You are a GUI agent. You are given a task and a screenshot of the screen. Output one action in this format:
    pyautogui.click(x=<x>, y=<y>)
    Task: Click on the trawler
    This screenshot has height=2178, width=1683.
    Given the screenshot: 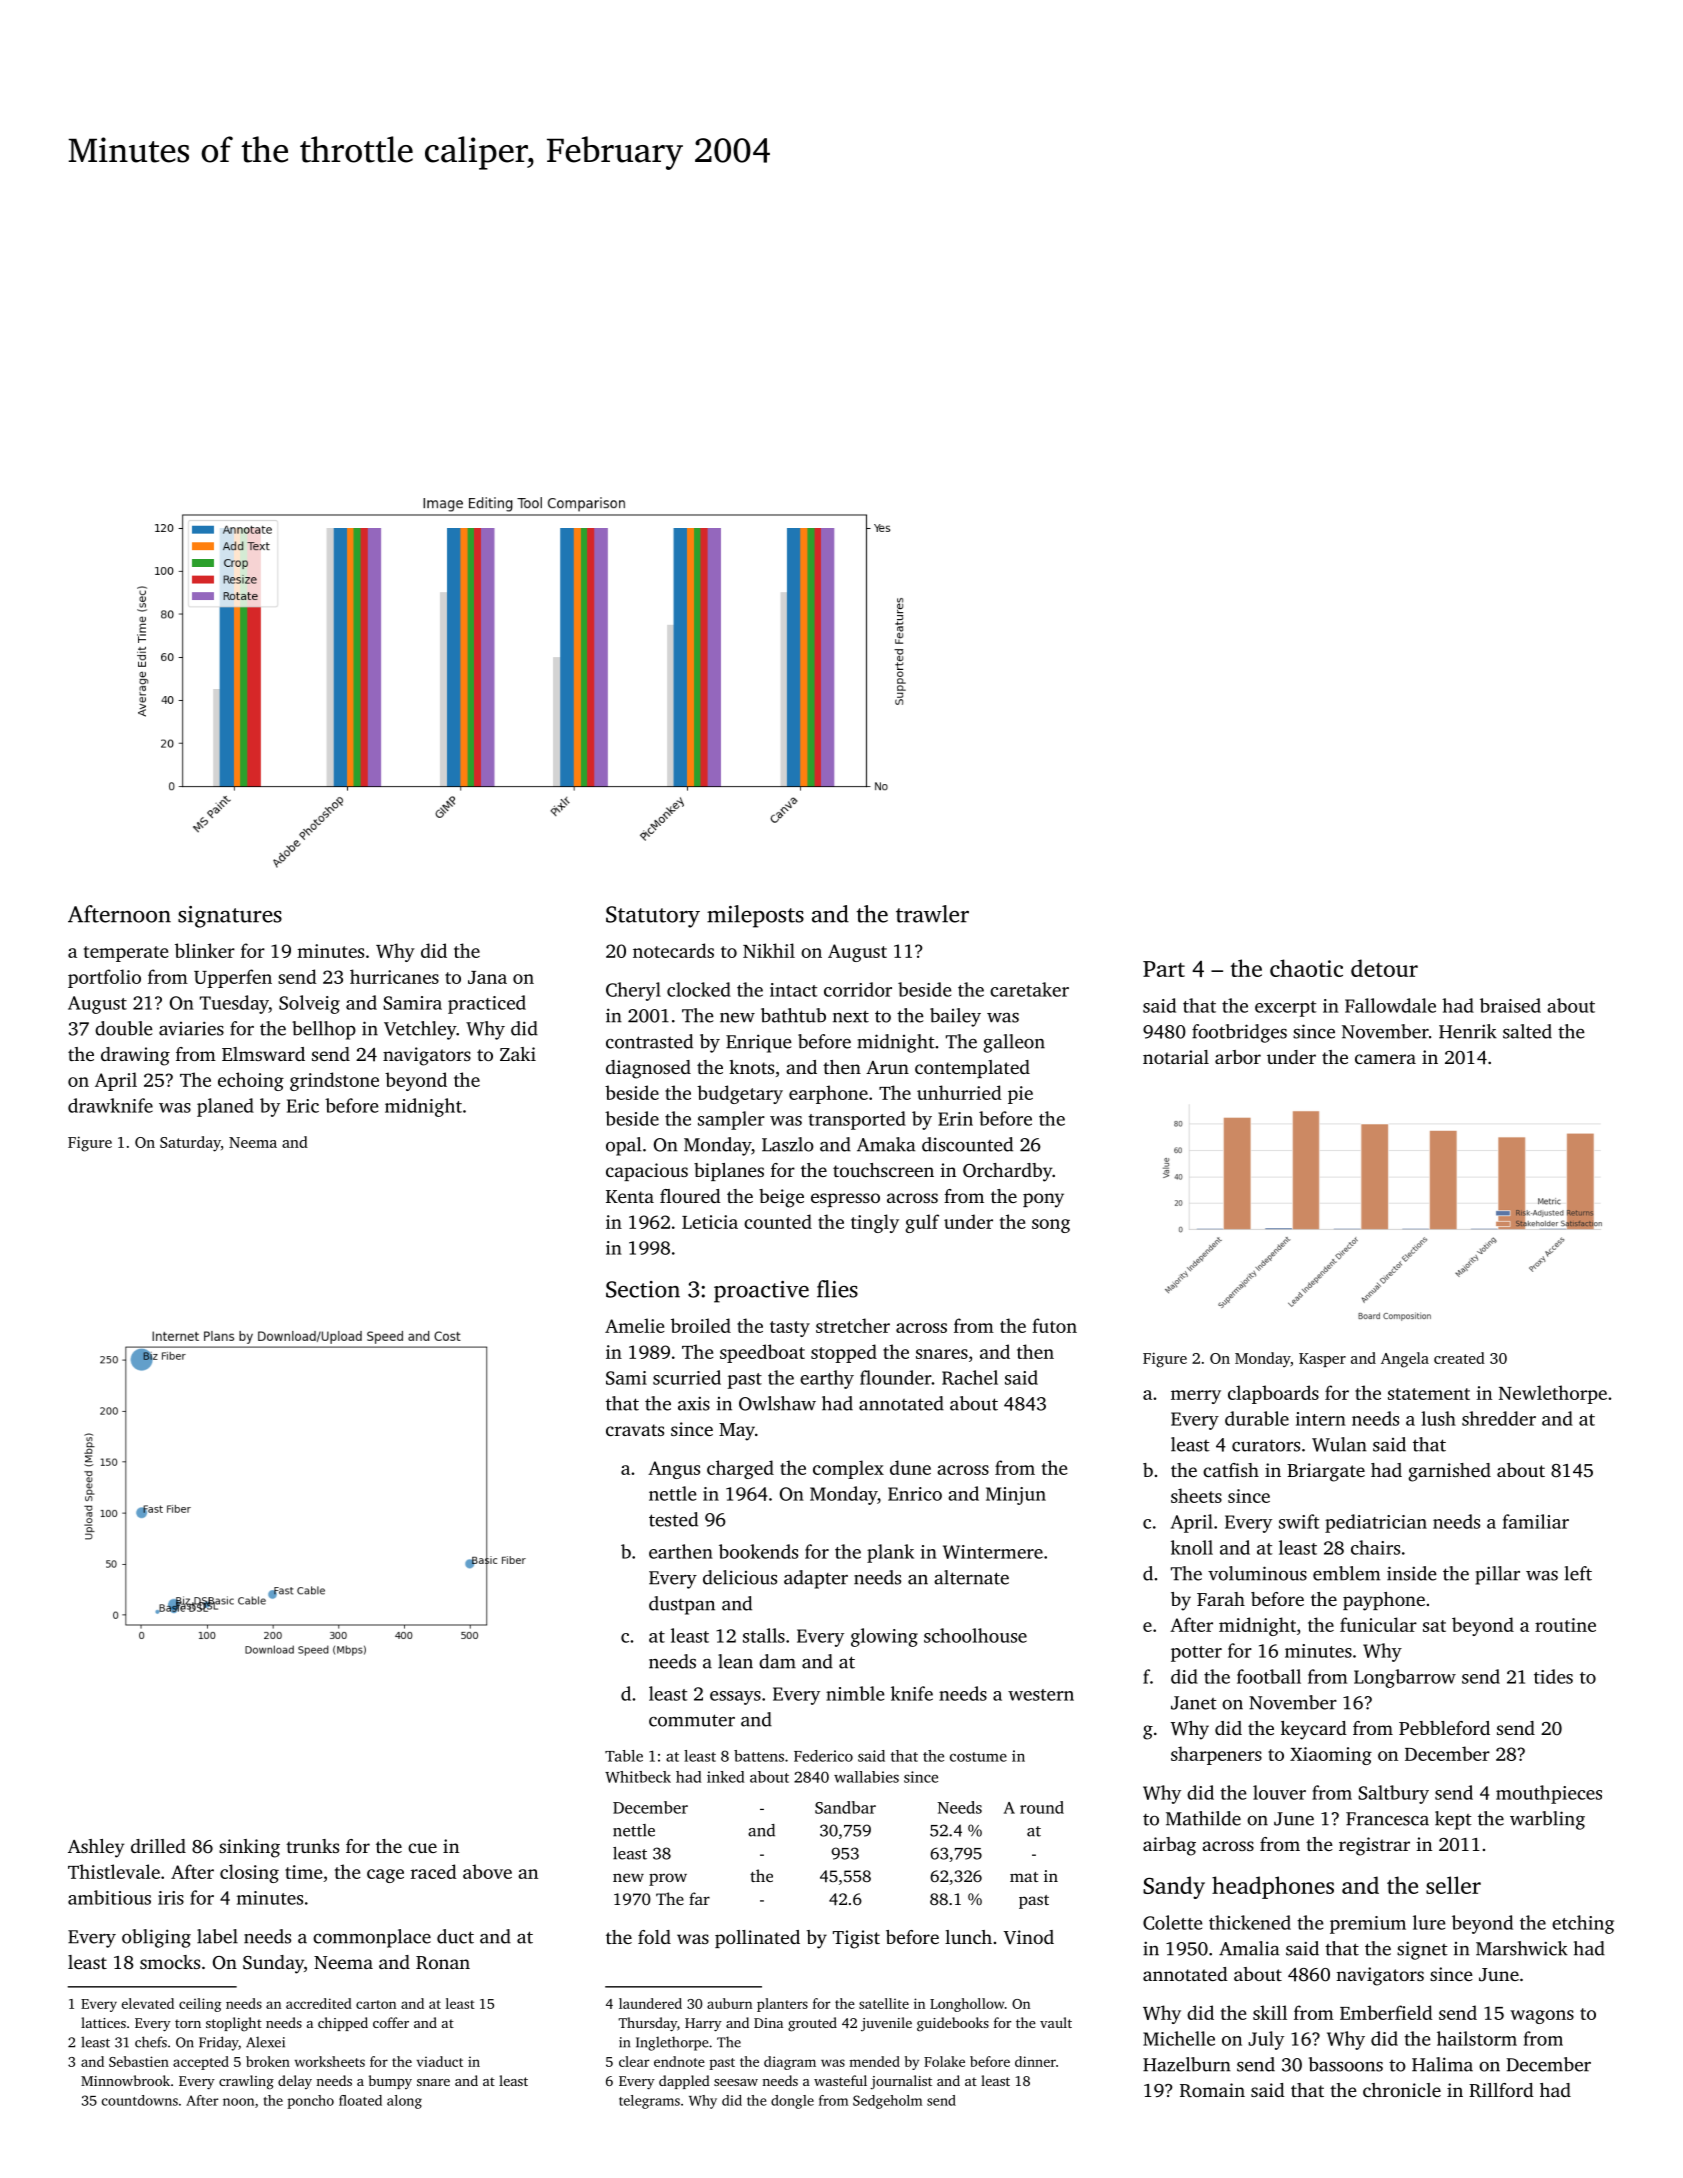 What is the action you would take?
    pyautogui.click(x=932, y=914)
